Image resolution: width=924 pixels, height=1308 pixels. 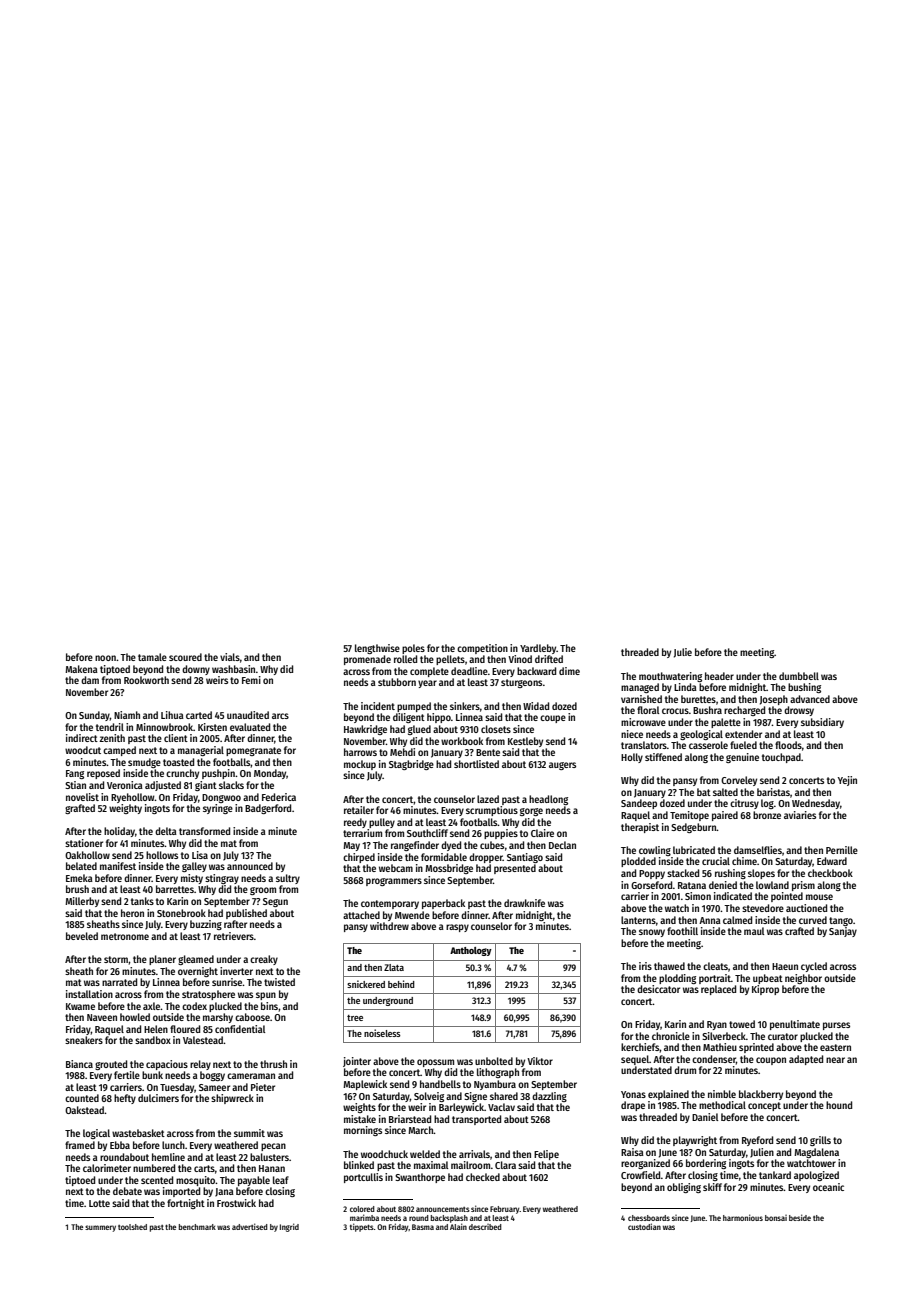 I want to click on sequel, so click(x=635, y=1060).
